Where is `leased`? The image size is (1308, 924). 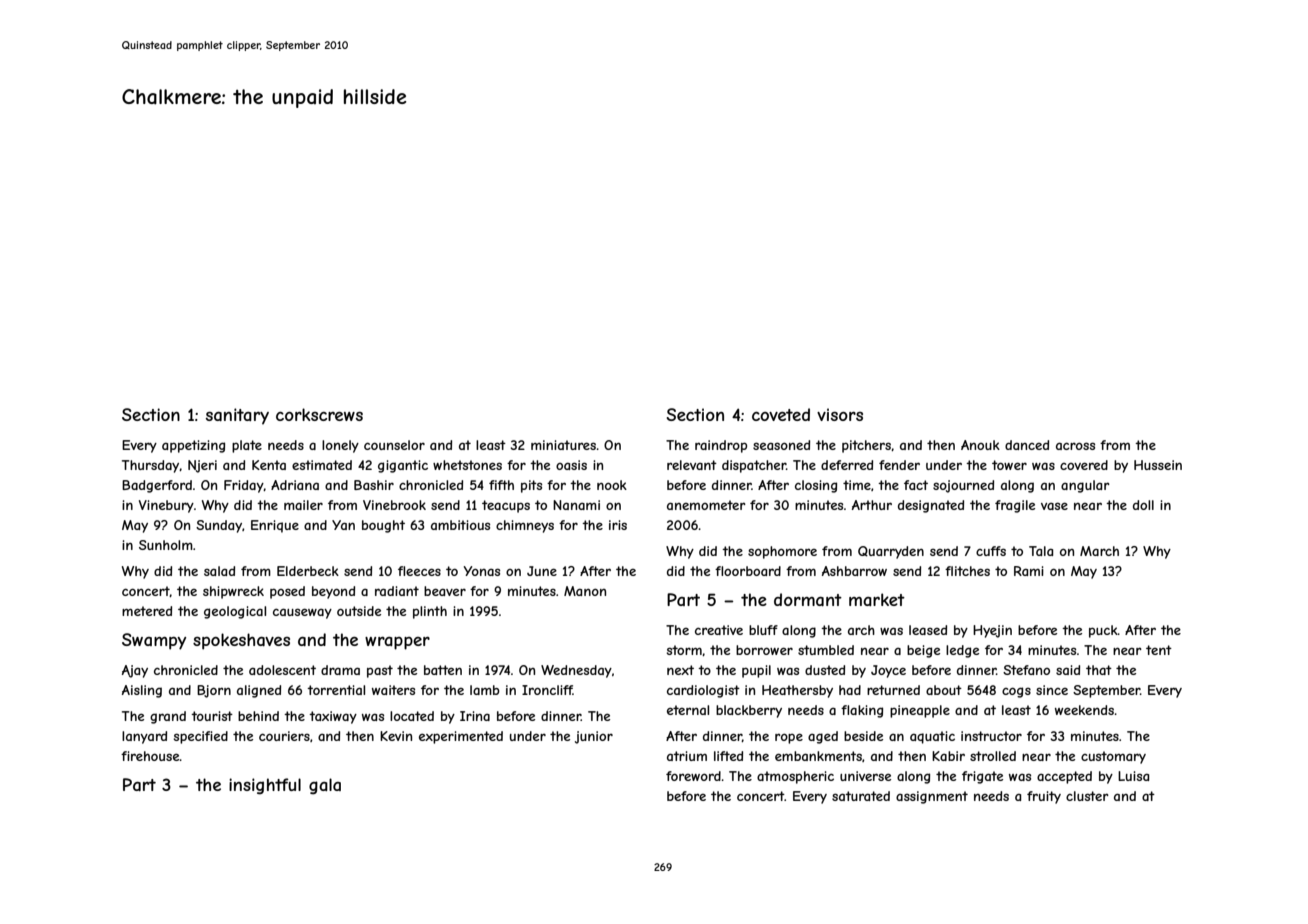 leased is located at coordinates (928, 630).
